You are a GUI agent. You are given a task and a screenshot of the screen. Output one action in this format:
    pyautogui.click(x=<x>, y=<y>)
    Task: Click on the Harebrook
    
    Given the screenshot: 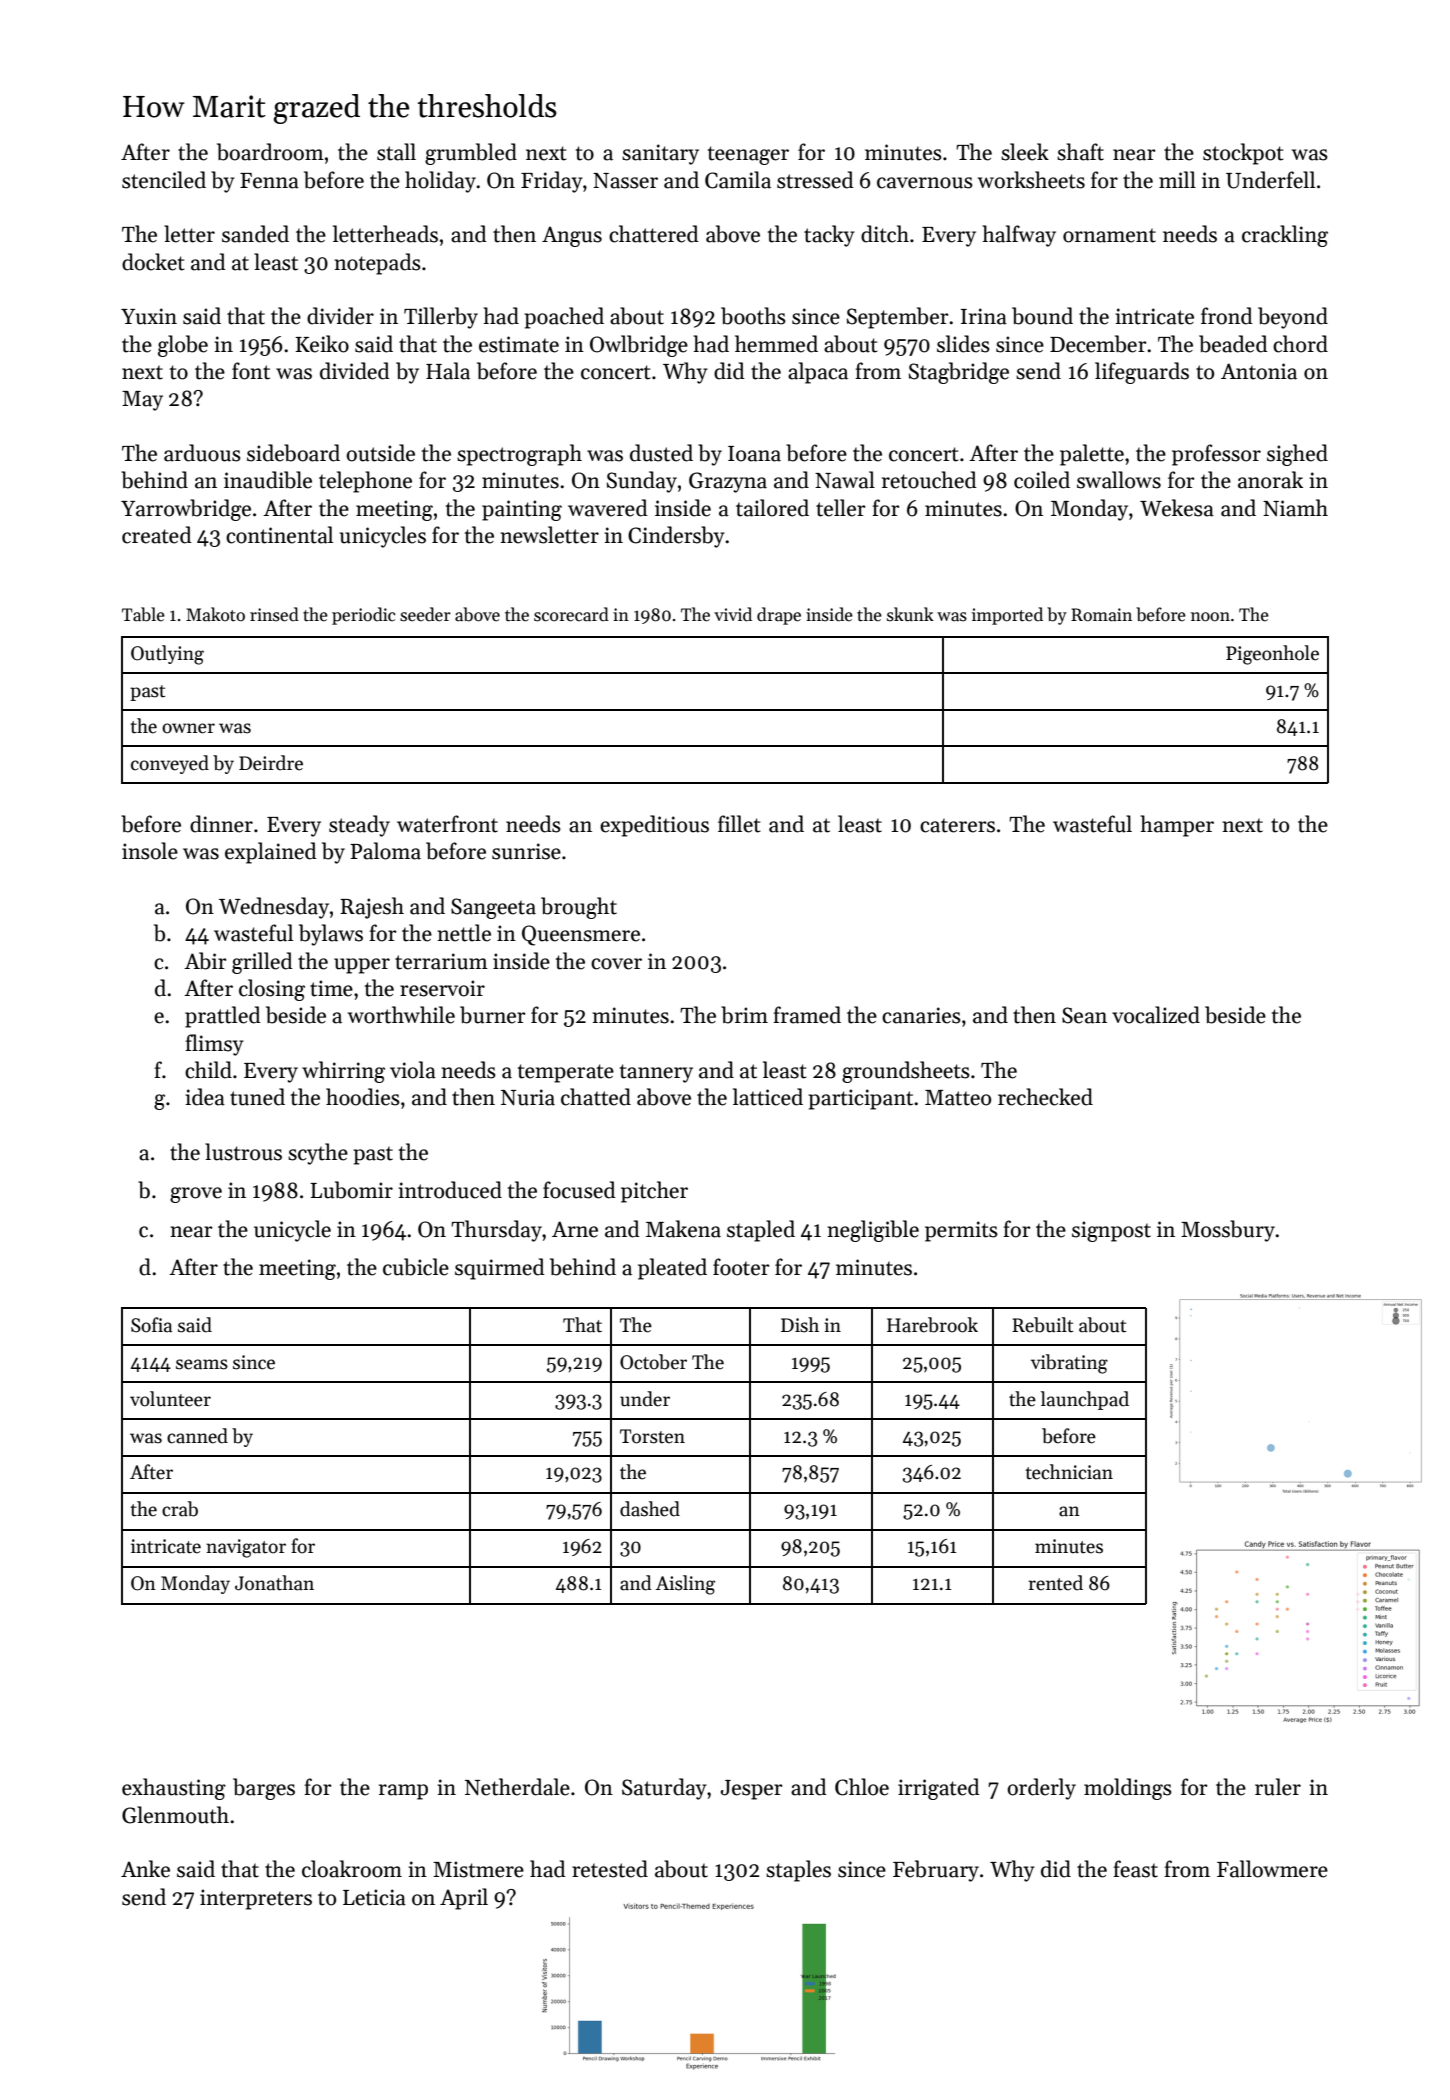 What is the action you would take?
    pyautogui.click(x=932, y=1325)
